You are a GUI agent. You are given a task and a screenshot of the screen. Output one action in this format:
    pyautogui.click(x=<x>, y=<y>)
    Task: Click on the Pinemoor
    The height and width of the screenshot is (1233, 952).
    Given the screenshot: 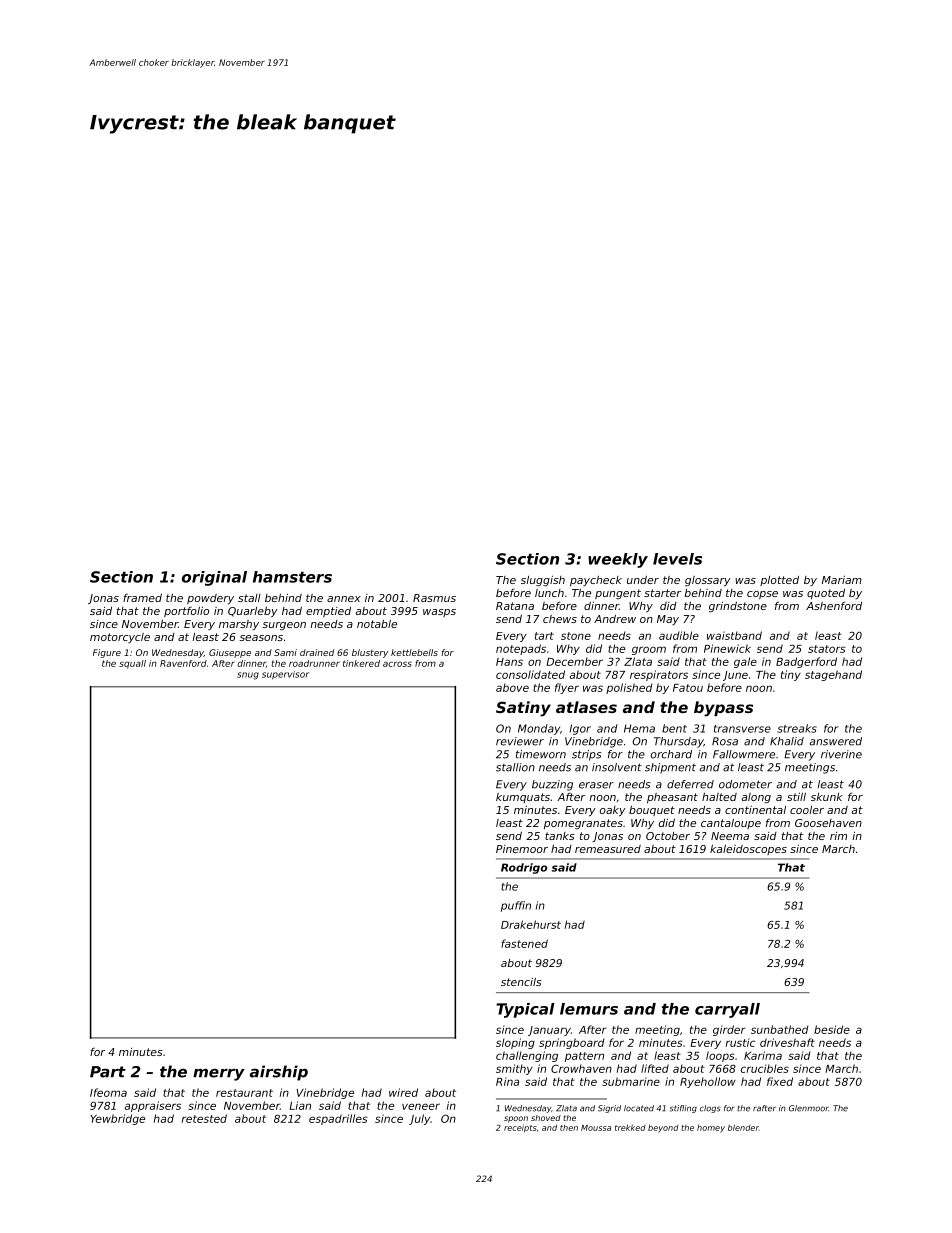 What is the action you would take?
    pyautogui.click(x=522, y=849)
